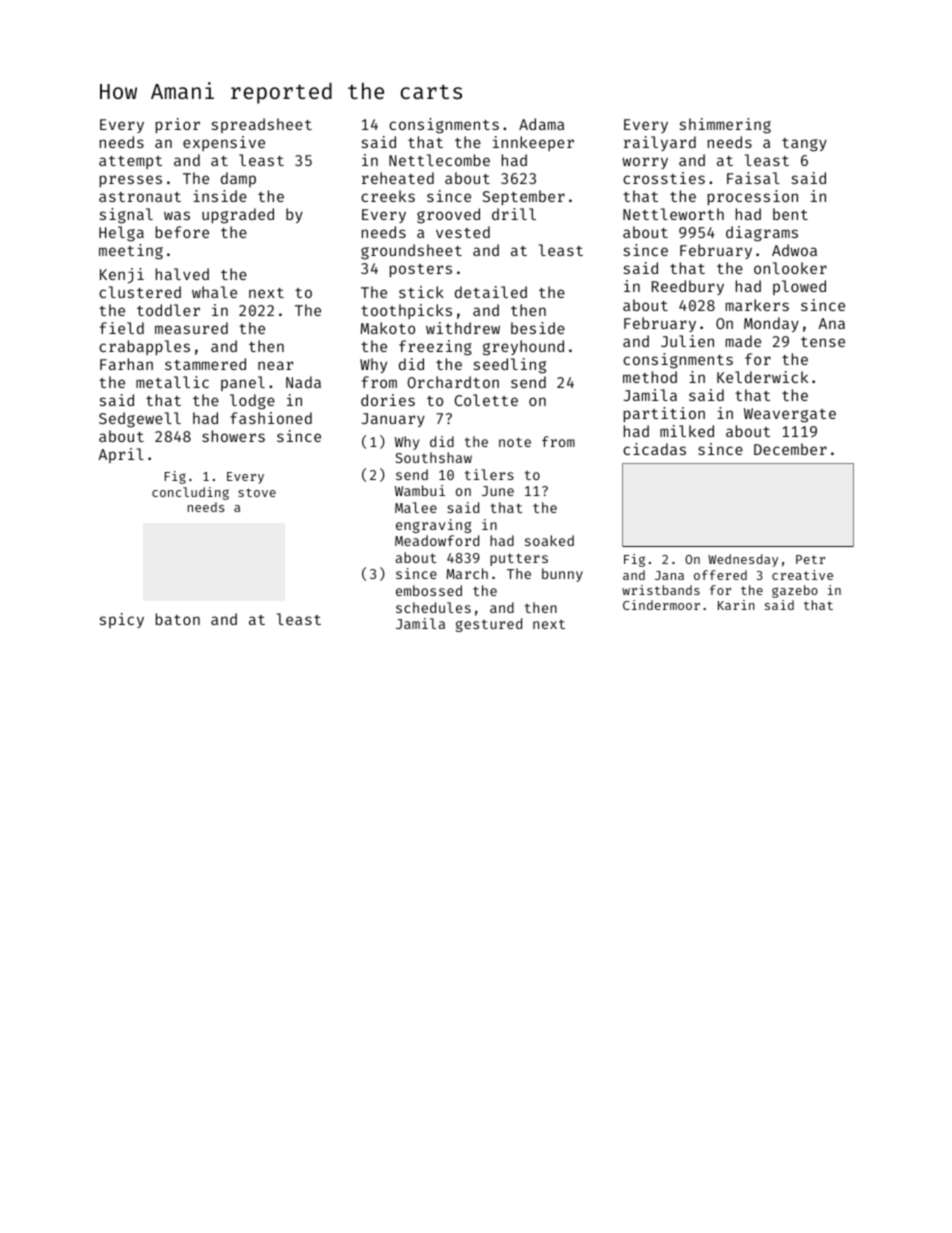 The image size is (952, 1233). Describe the element at coordinates (725, 126) in the screenshot. I see `shimmering` at that location.
